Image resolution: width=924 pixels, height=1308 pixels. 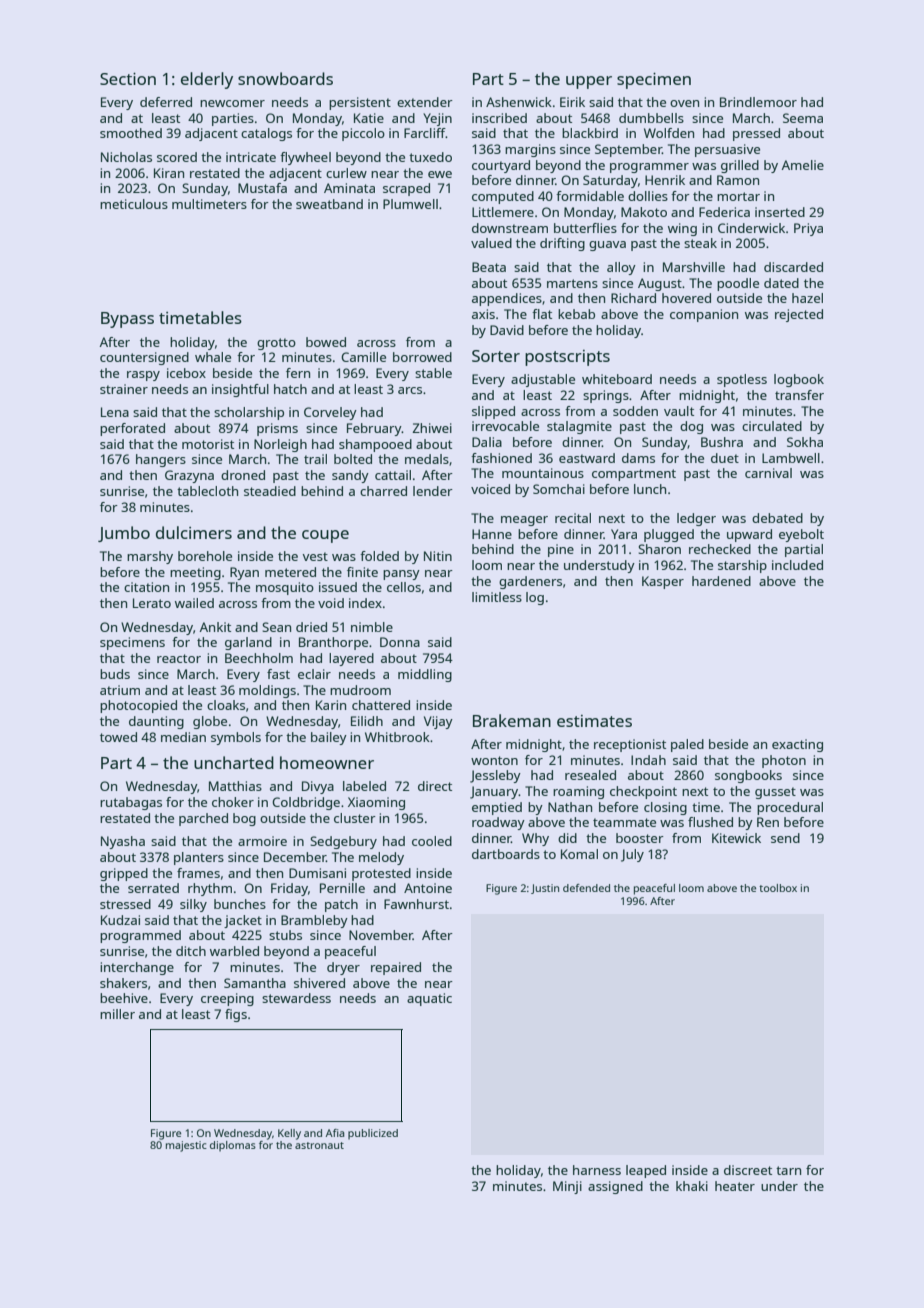 I want to click on majestic, so click(x=186, y=1146).
